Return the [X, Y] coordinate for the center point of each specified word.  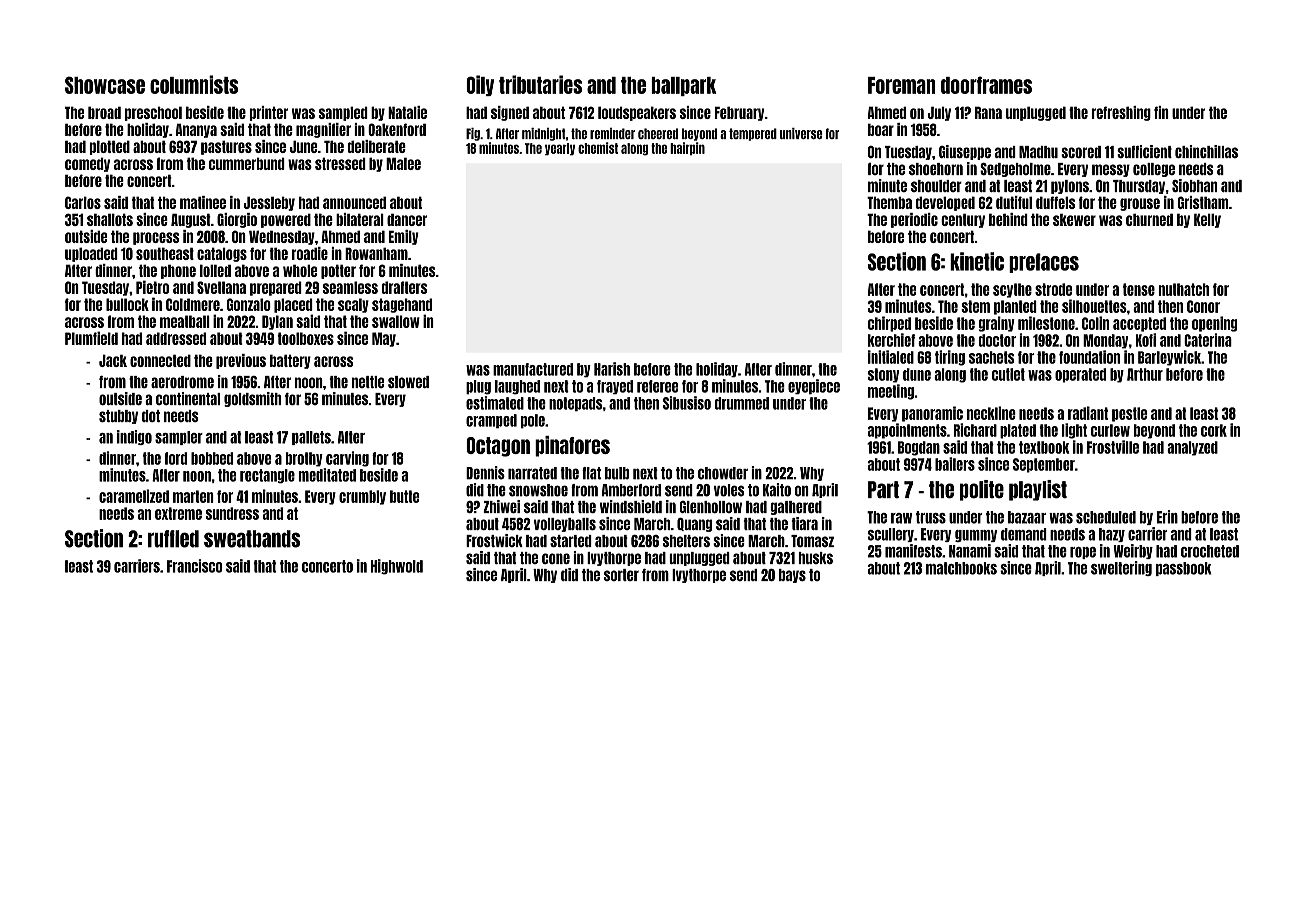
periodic [914, 220]
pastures [226, 147]
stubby [118, 417]
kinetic [977, 261]
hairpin [687, 149]
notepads [575, 404]
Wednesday [282, 237]
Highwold [397, 567]
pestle [1129, 414]
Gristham [1203, 202]
